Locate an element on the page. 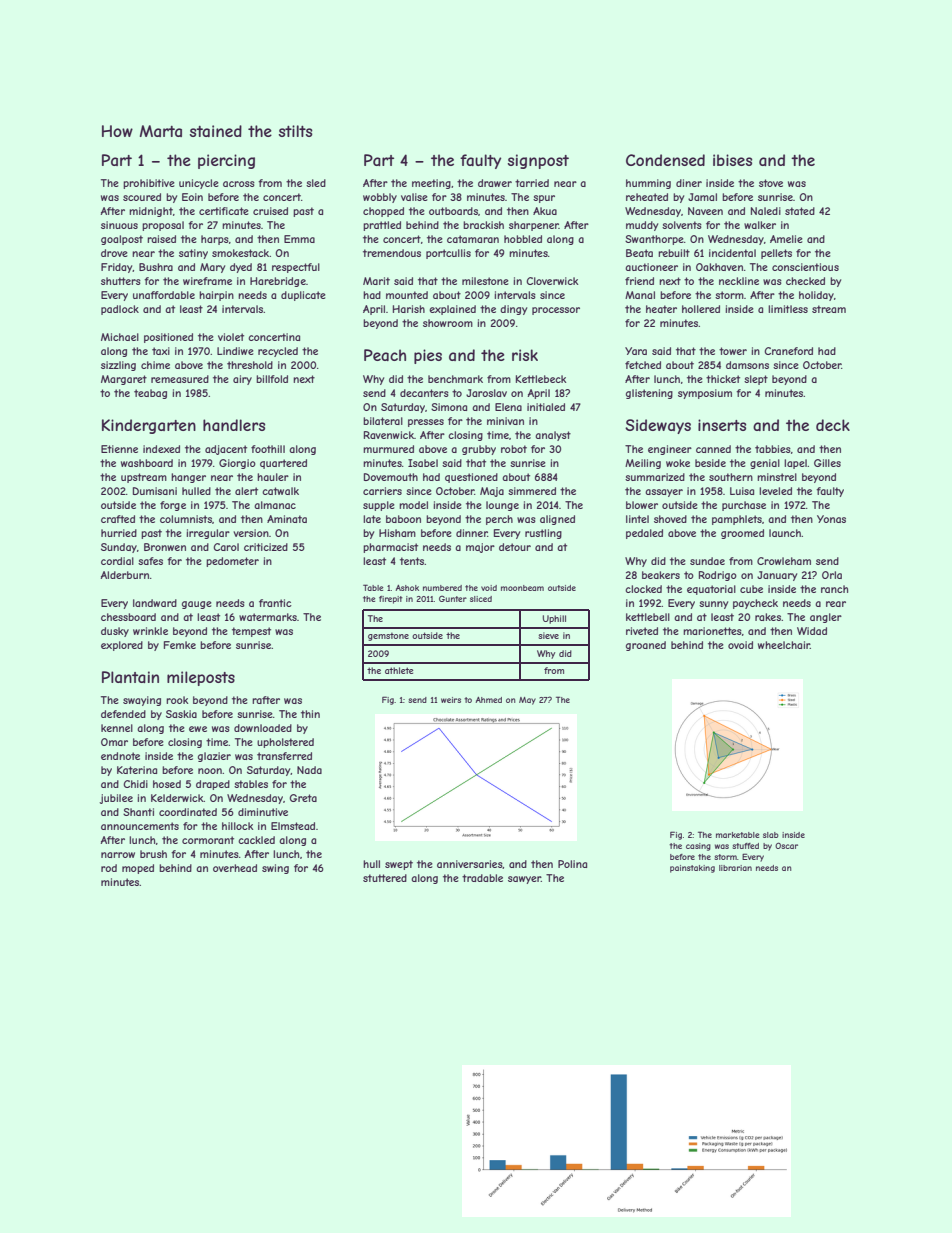 The height and width of the page is (1233, 952). lapel is located at coordinates (795, 464).
